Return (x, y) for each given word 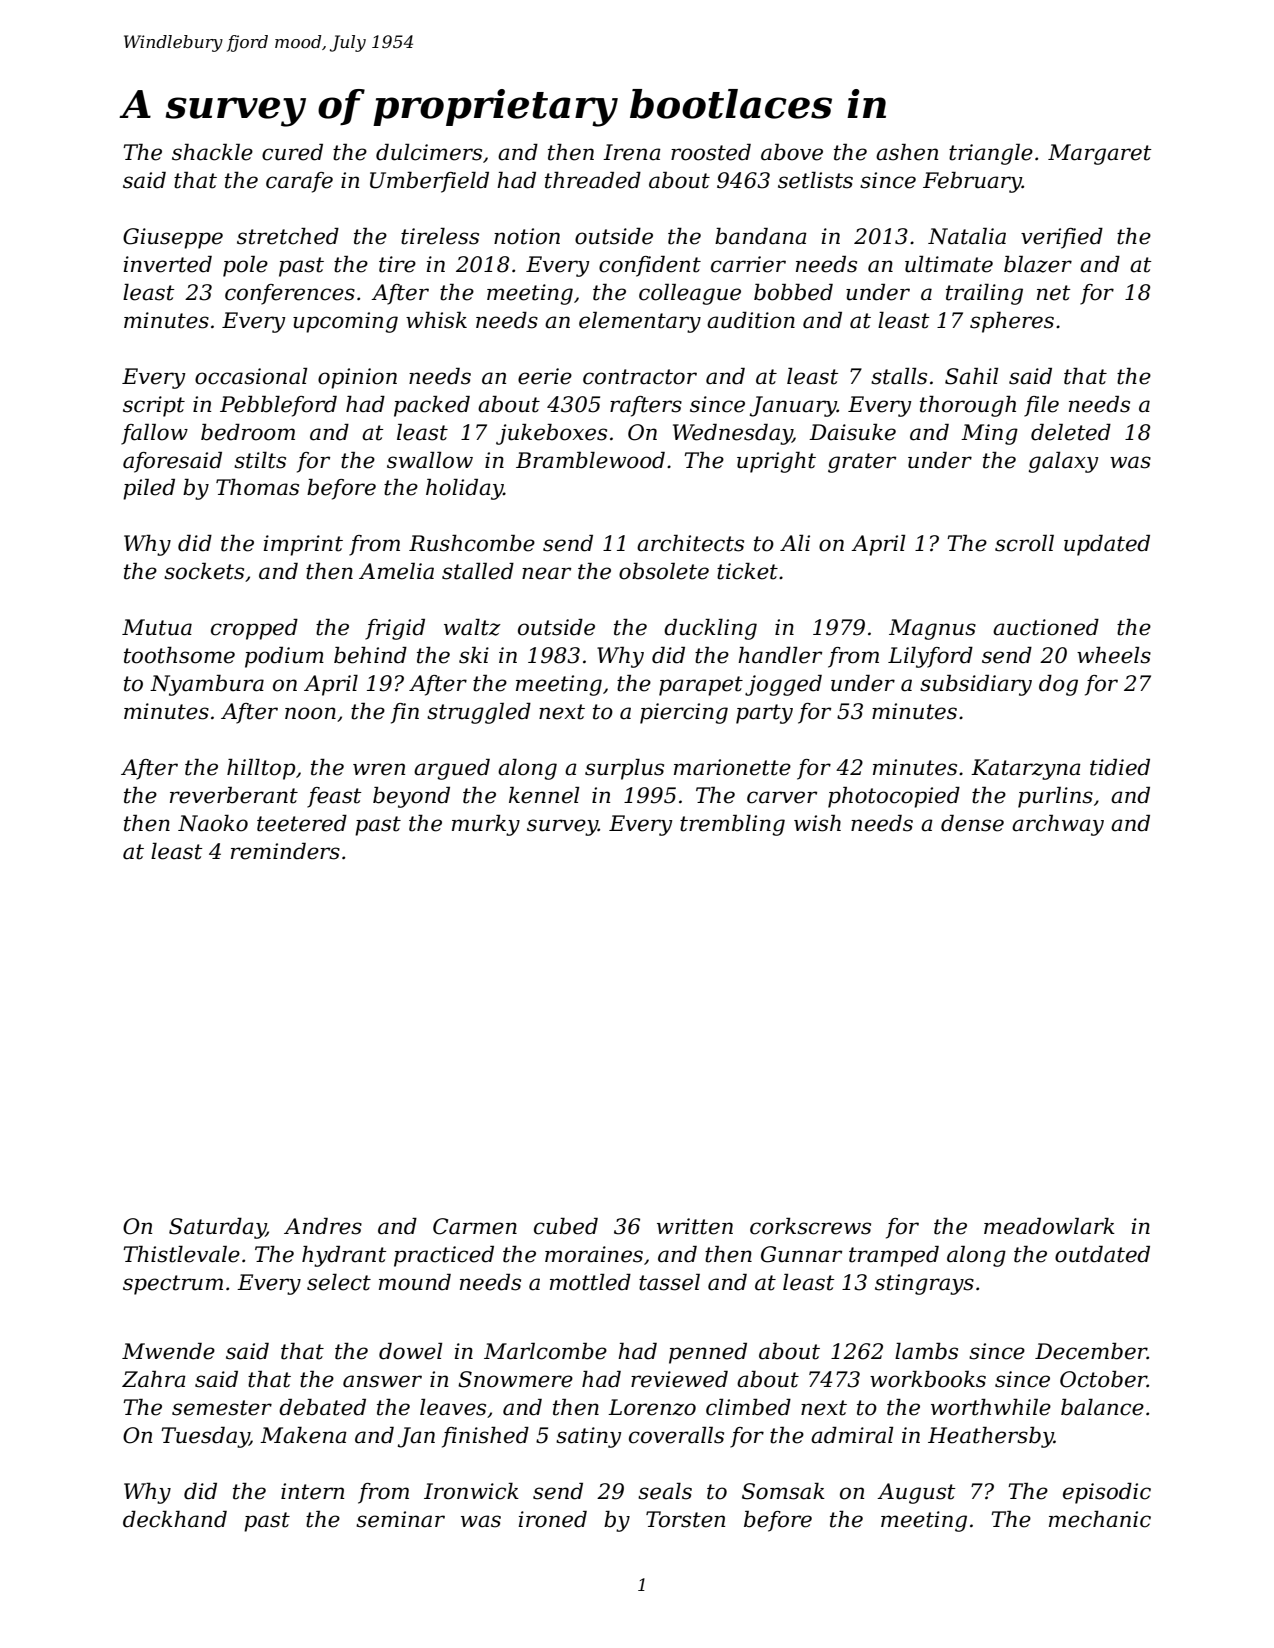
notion (527, 236)
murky (486, 825)
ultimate (949, 264)
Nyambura (207, 685)
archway (1058, 825)
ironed (553, 1519)
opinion (357, 378)
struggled (479, 713)
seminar (400, 1519)
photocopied (894, 797)
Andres (323, 1226)
